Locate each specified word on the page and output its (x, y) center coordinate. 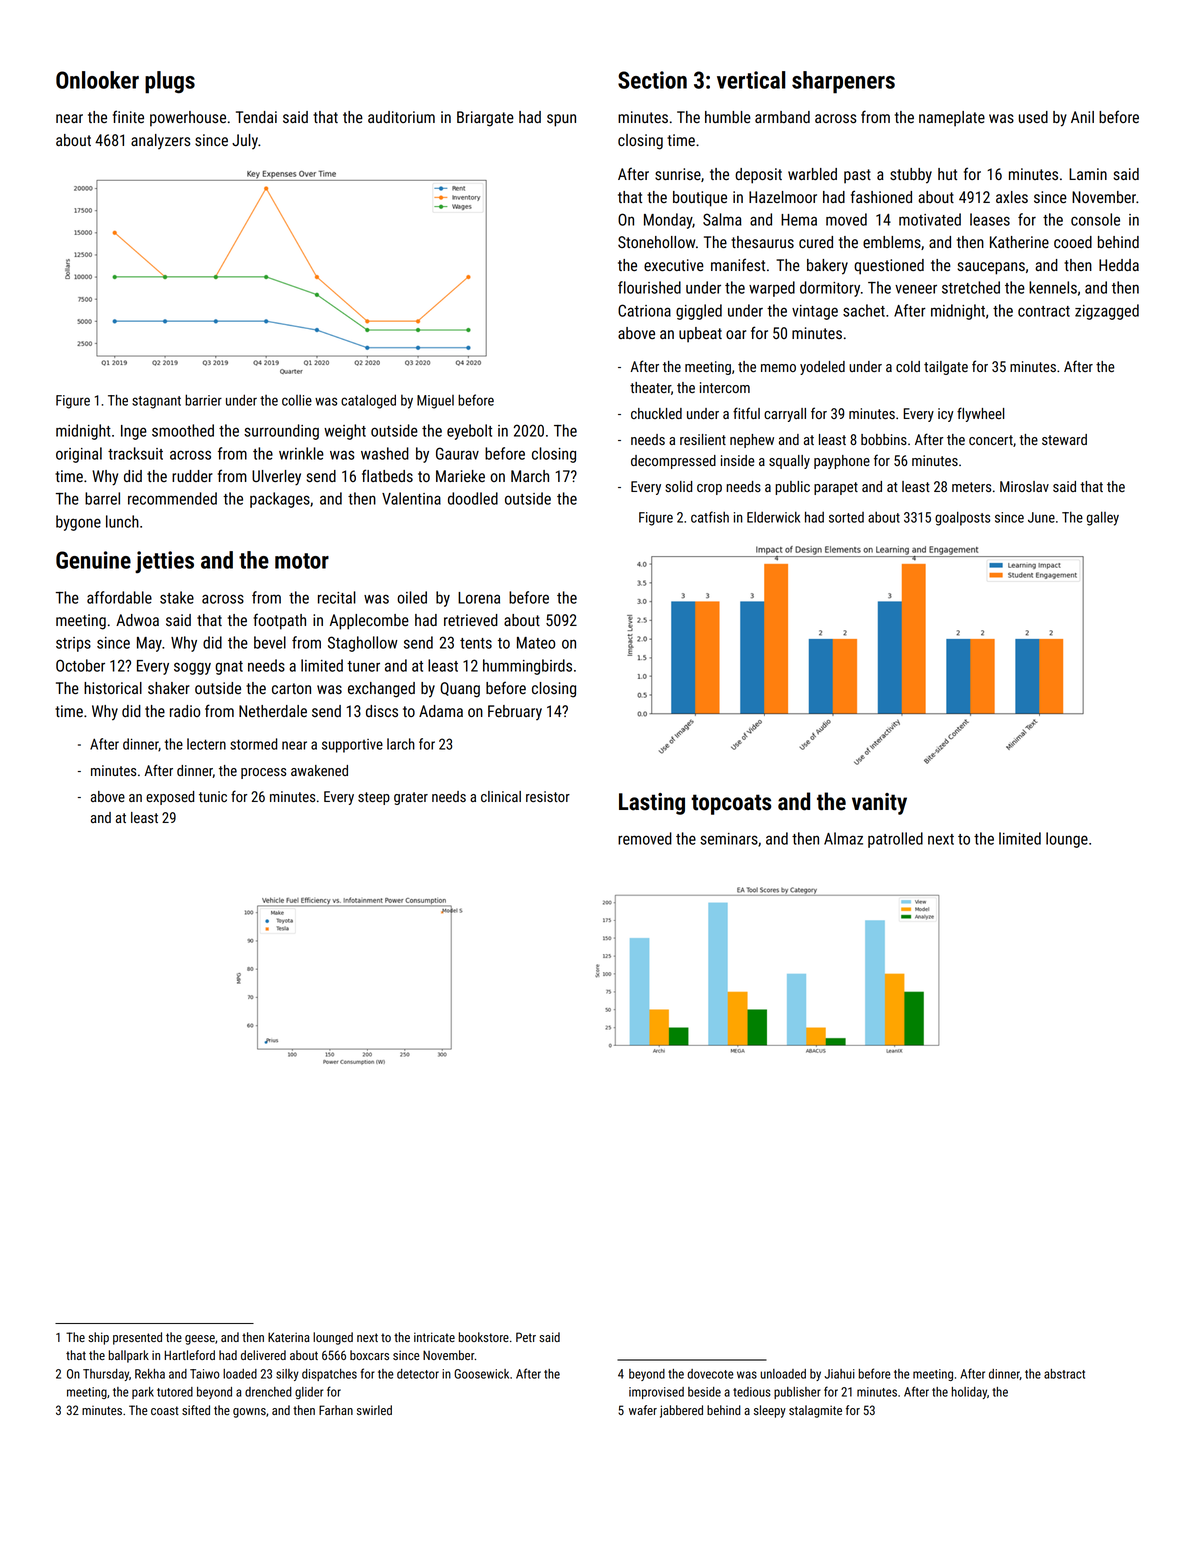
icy (946, 415)
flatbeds (387, 475)
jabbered (681, 1411)
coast (165, 1410)
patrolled (895, 840)
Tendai (256, 117)
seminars (729, 839)
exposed (170, 798)
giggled (699, 312)
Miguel (435, 402)
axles (1012, 197)
